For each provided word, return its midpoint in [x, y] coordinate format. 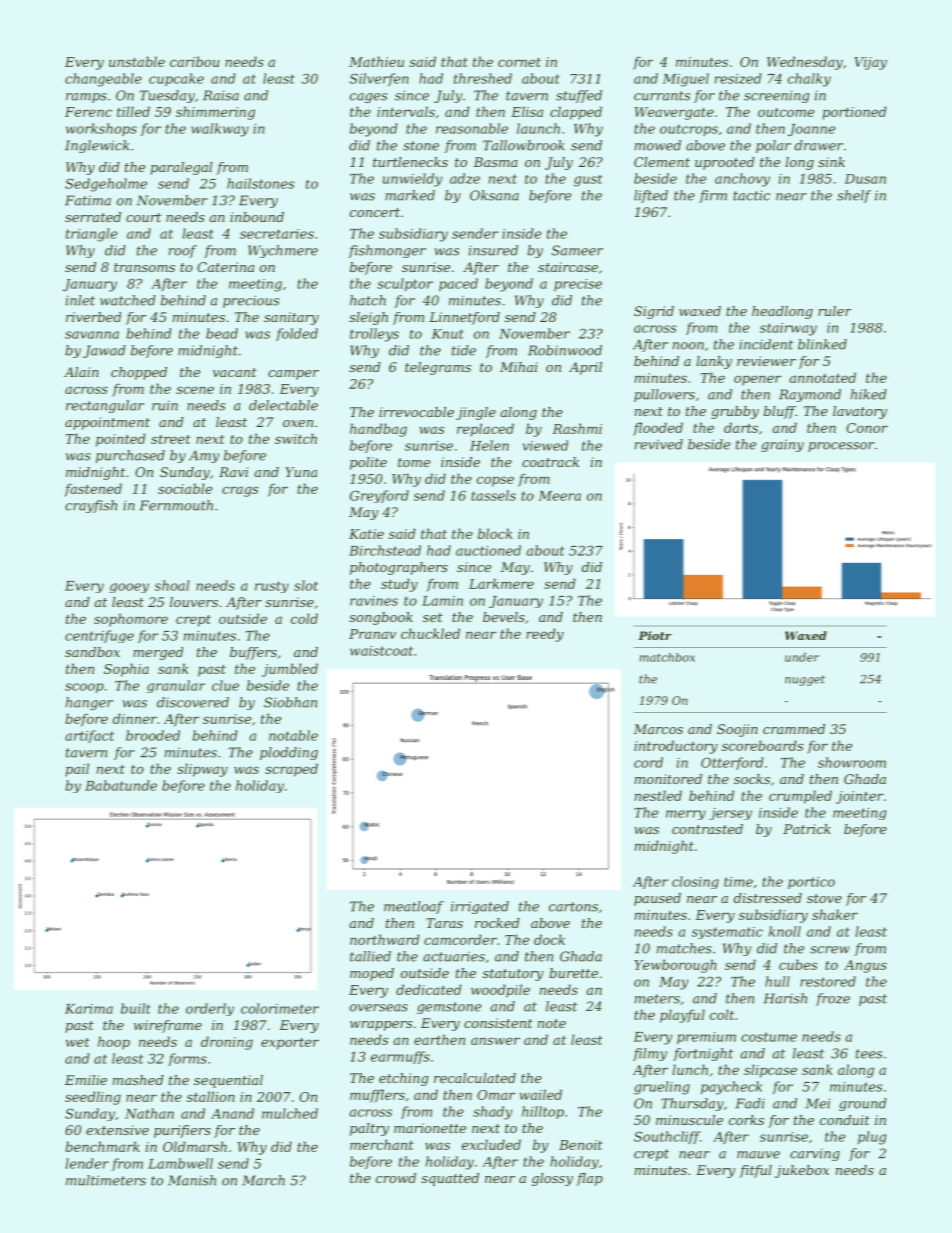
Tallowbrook [524, 145]
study [399, 585]
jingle [476, 413]
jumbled [290, 670]
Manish [192, 1180]
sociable [185, 488]
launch [538, 128]
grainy [782, 445]
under [802, 657]
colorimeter [280, 1008]
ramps [86, 98]
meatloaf [414, 907]
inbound [257, 217]
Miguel [686, 80]
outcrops [689, 130]
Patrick [807, 829]
